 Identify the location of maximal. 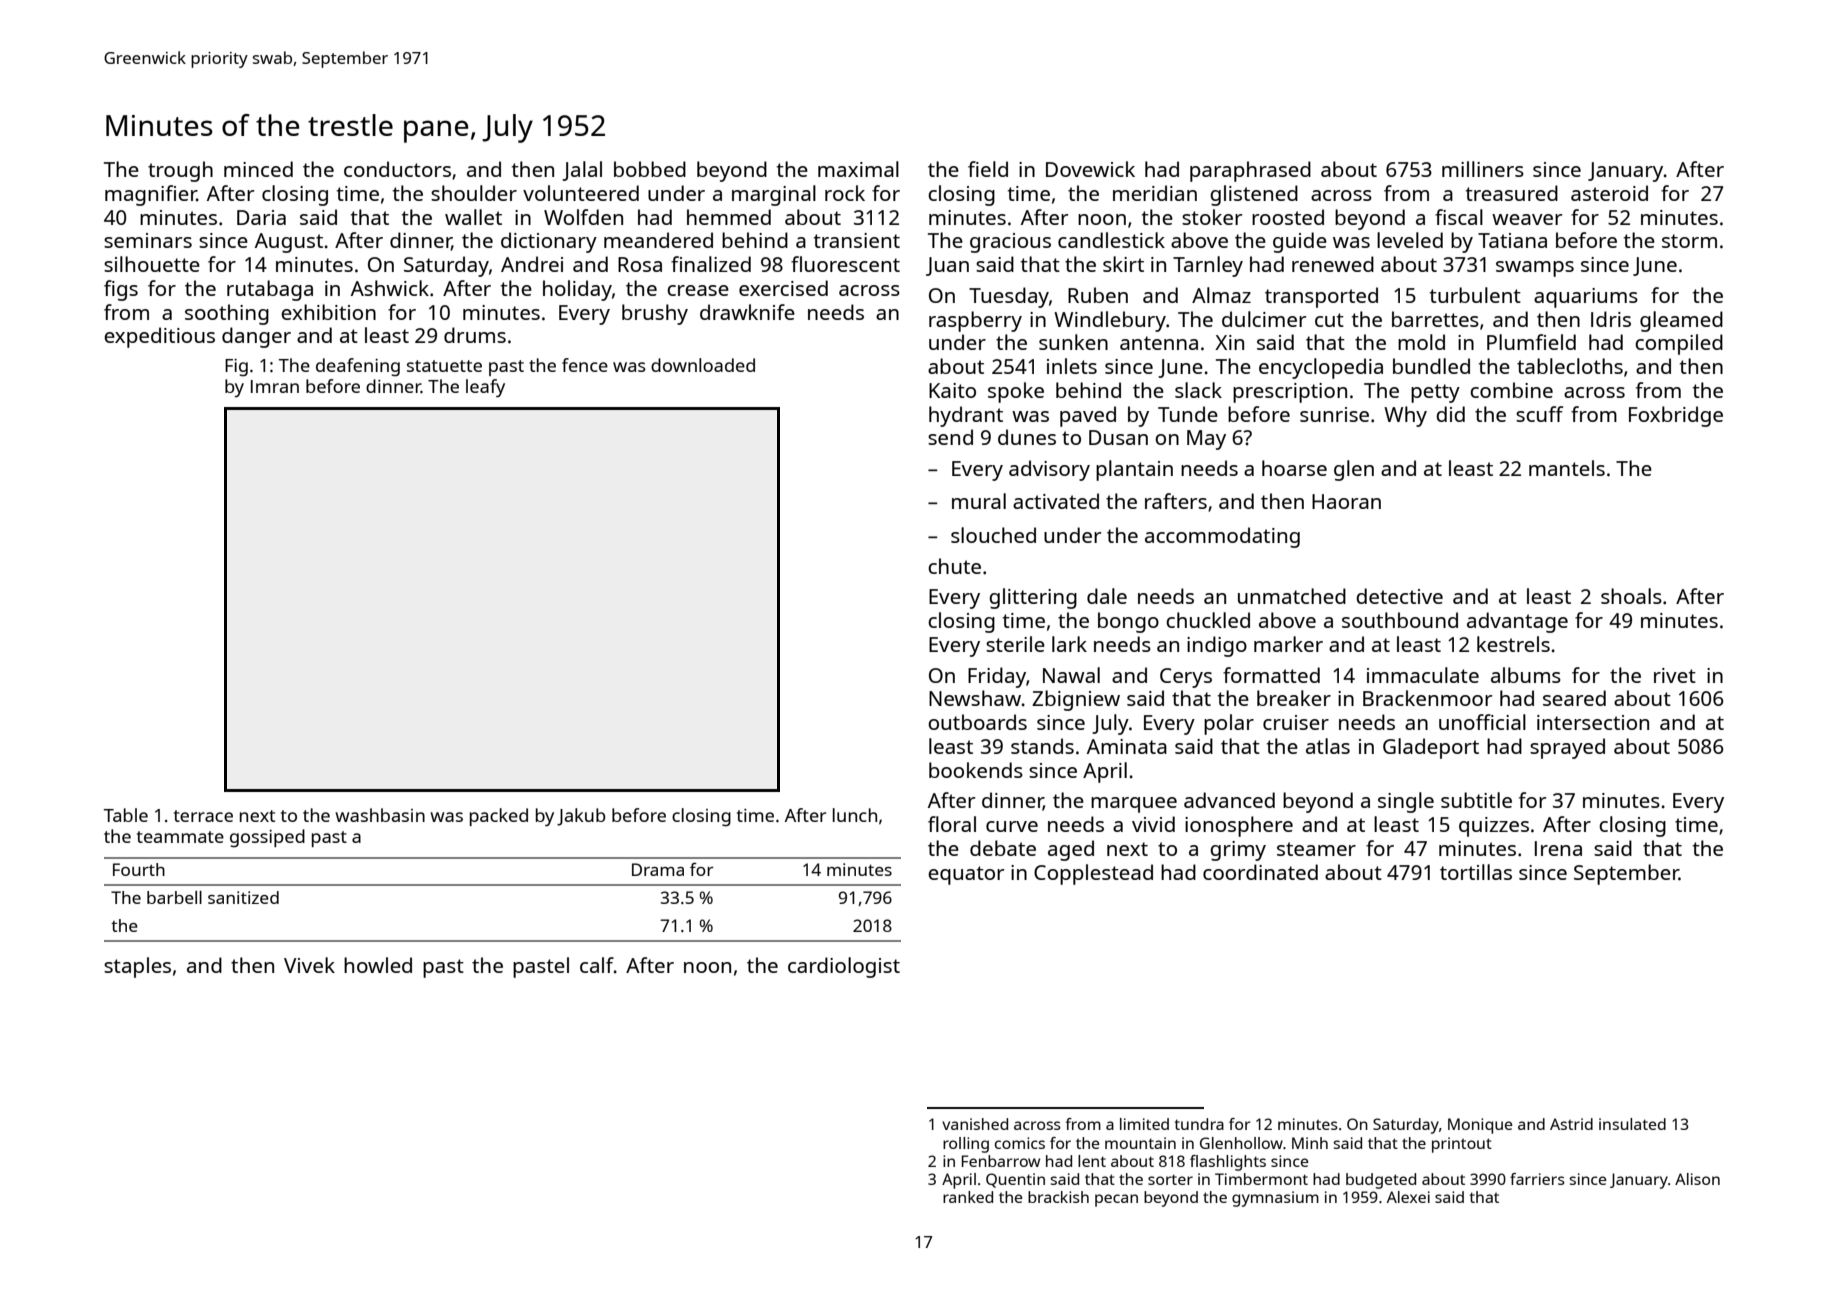
(858, 169).
